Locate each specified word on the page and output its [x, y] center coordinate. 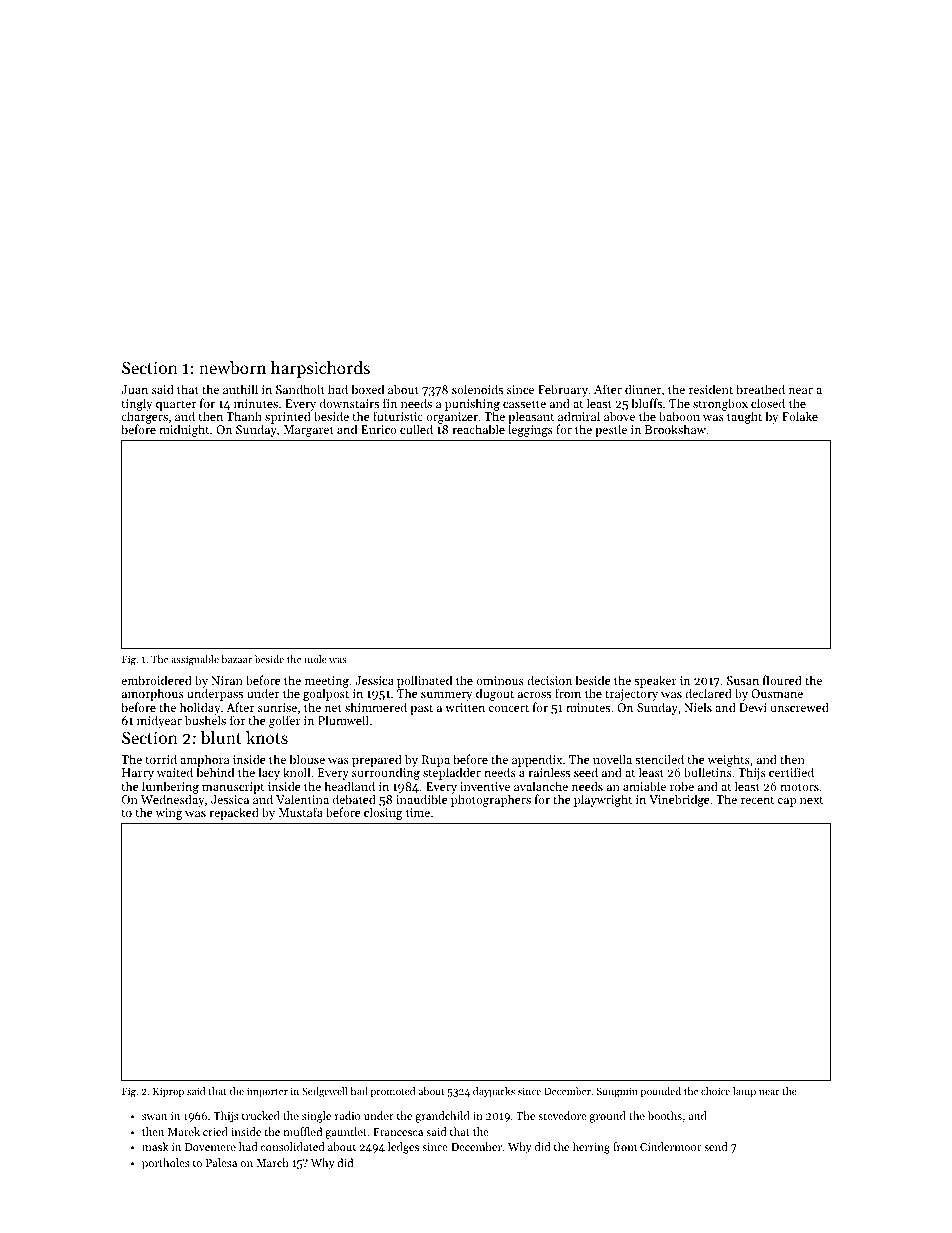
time [418, 812]
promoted [393, 1092]
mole [315, 659]
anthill [240, 389]
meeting [327, 682]
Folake [800, 416]
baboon [679, 416]
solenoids [477, 389]
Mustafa [301, 812]
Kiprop [168, 1092]
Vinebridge [679, 800]
